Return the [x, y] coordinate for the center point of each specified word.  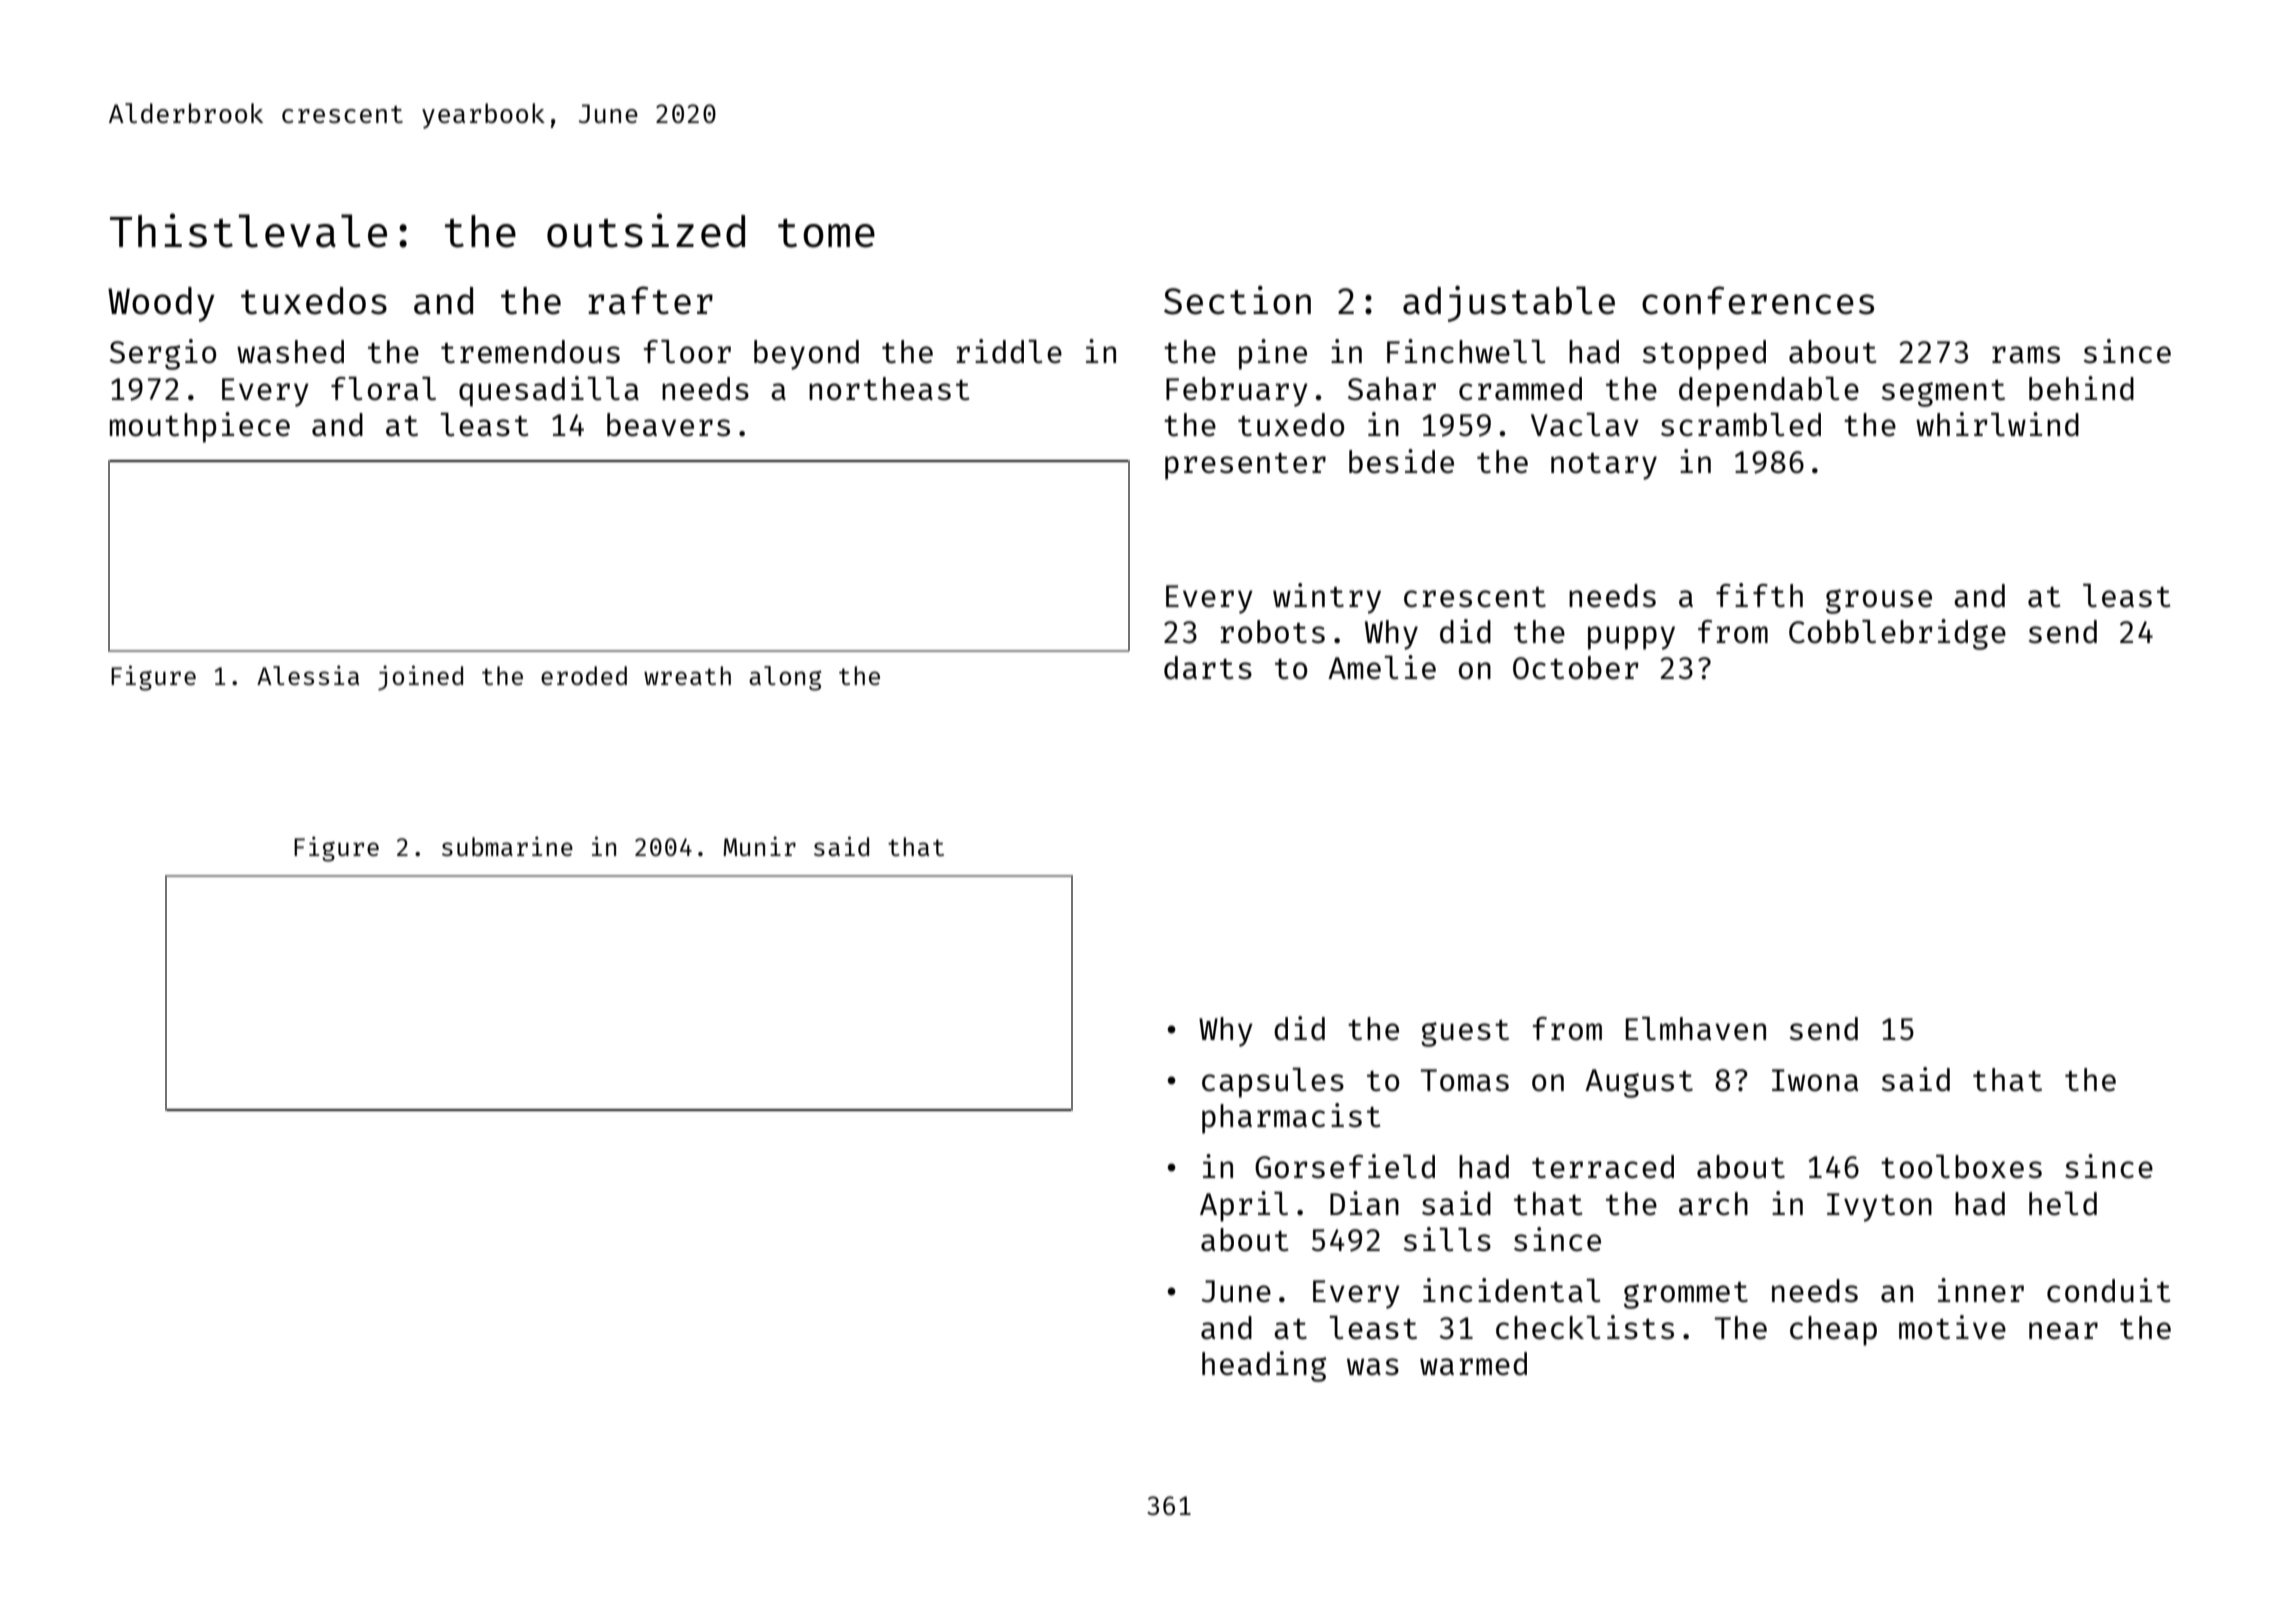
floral [383, 388]
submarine [507, 846]
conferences [1758, 300]
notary [1604, 466]
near [2063, 1330]
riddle [1009, 351]
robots [1273, 631]
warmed [1473, 1363]
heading [1264, 1366]
